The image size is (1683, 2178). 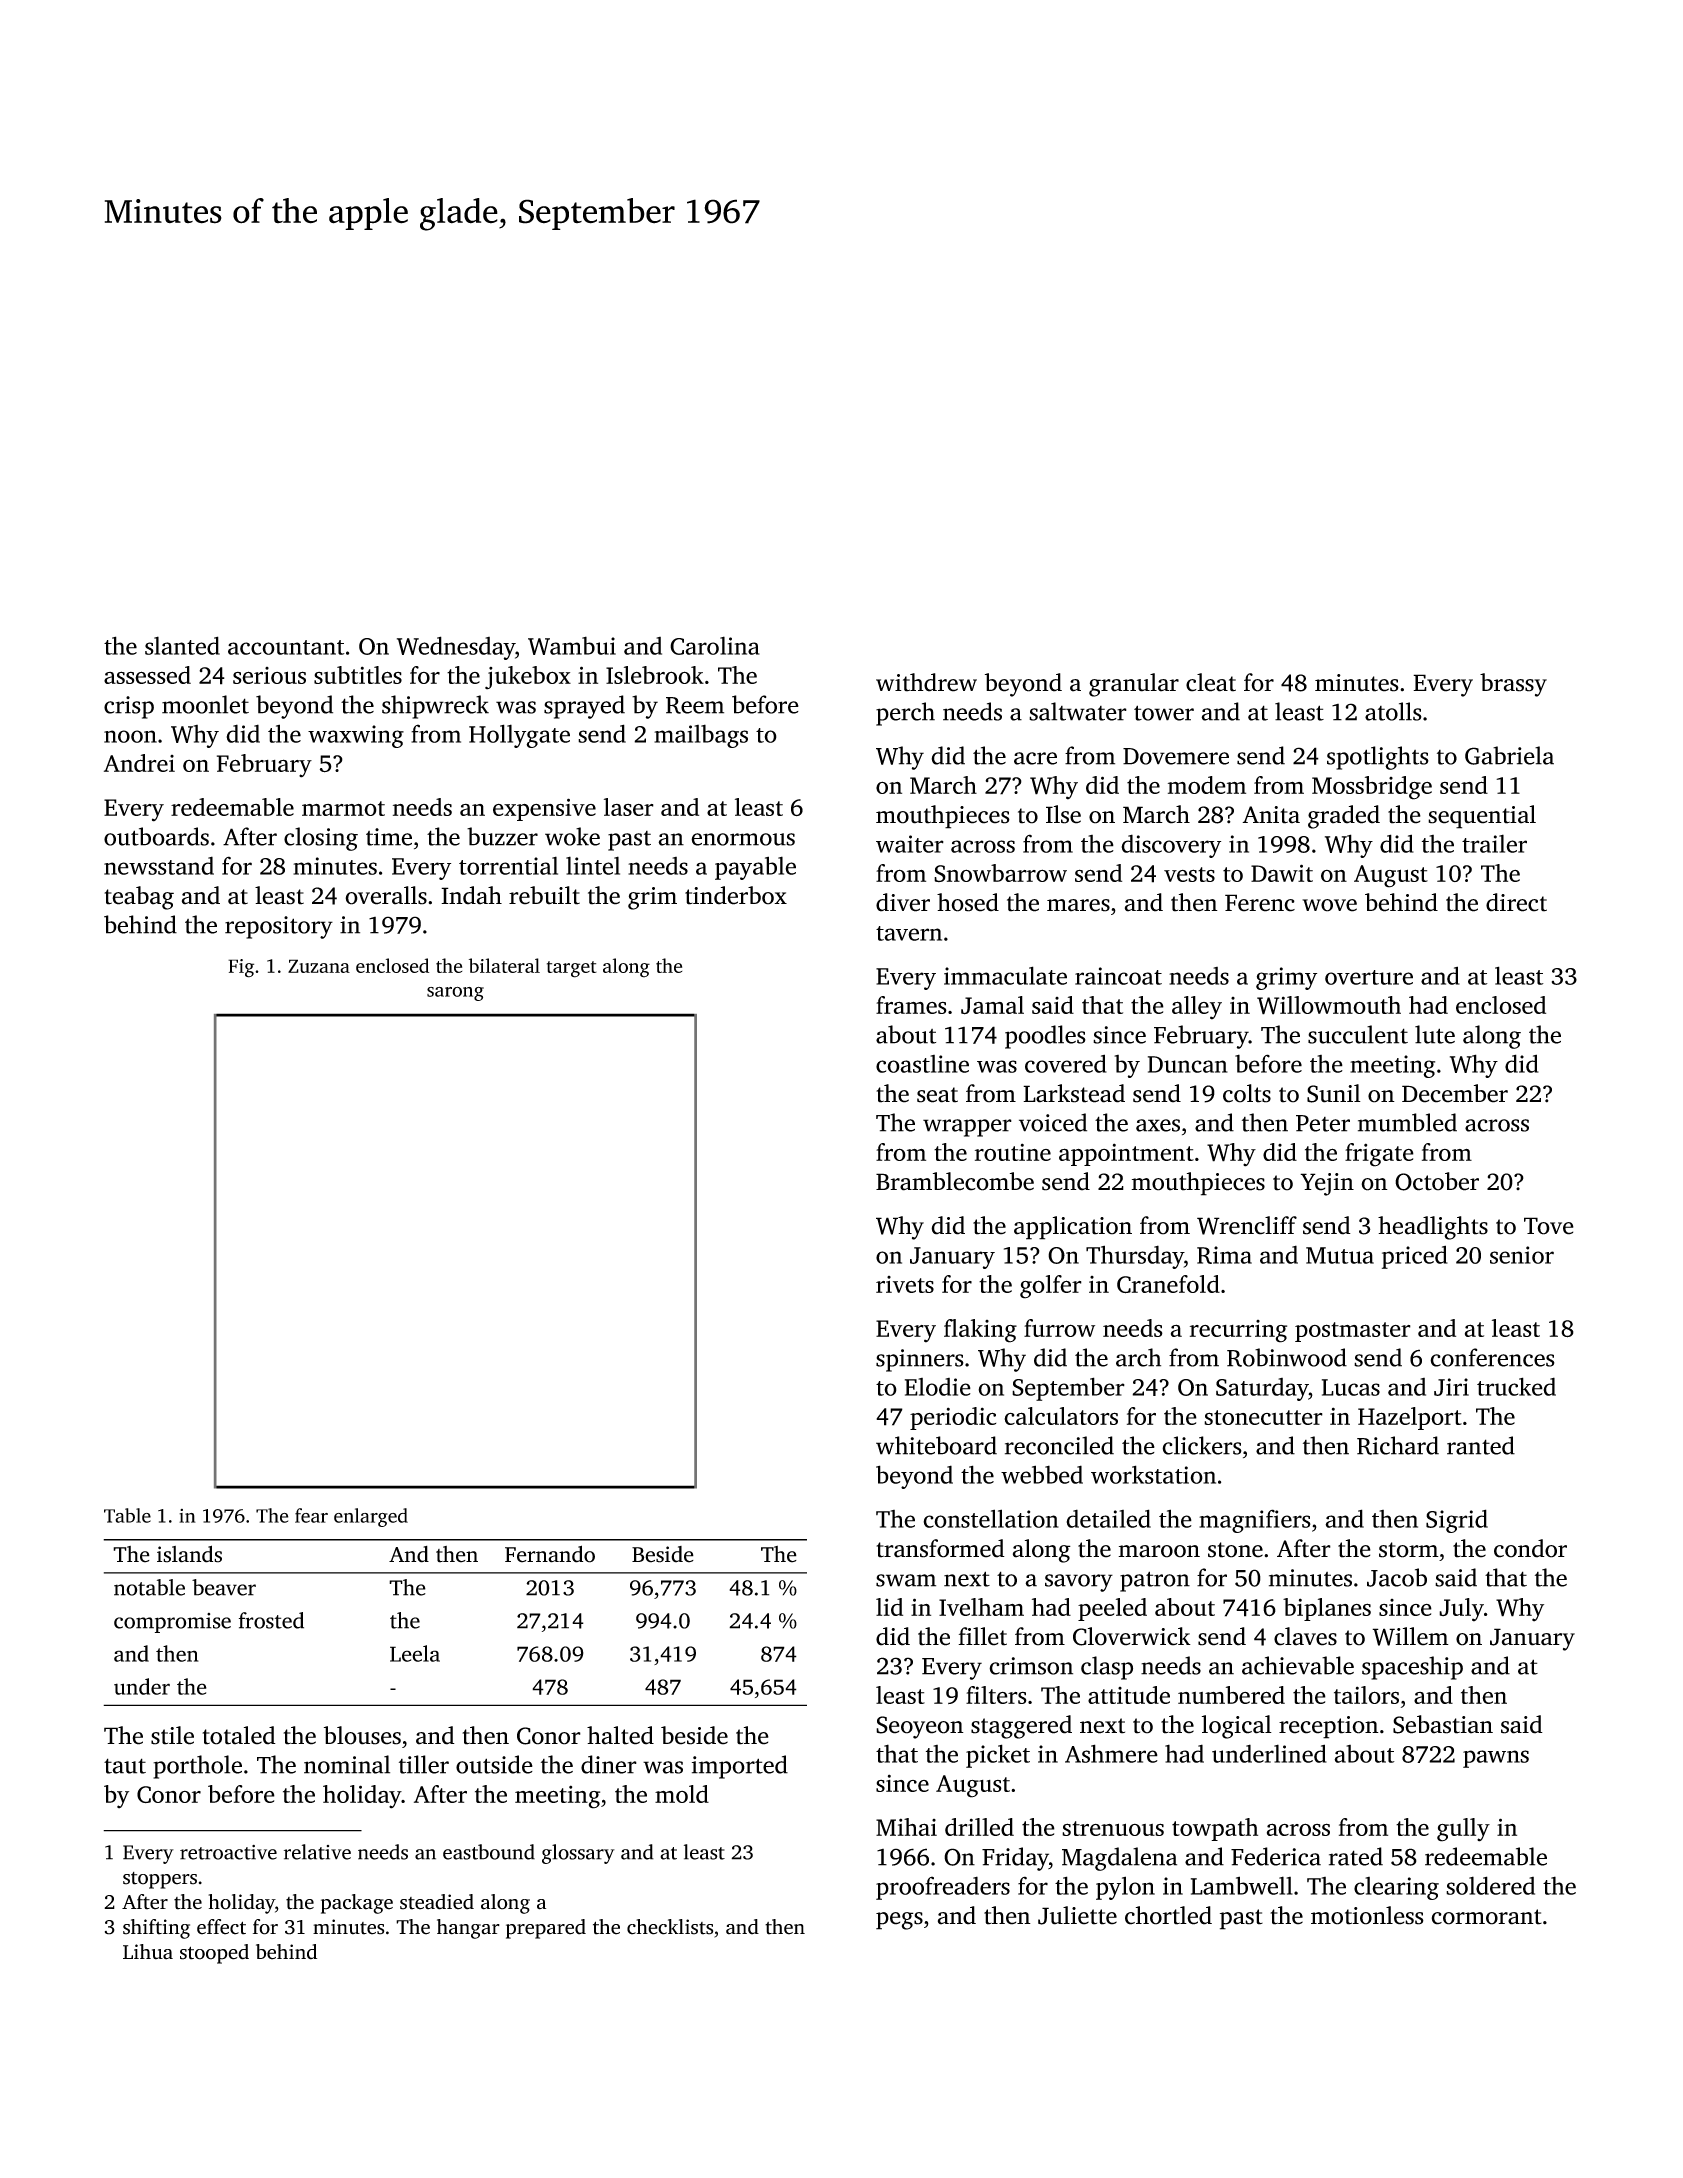 What do you see at coordinates (670, 1927) in the screenshot?
I see `checklists` at bounding box center [670, 1927].
